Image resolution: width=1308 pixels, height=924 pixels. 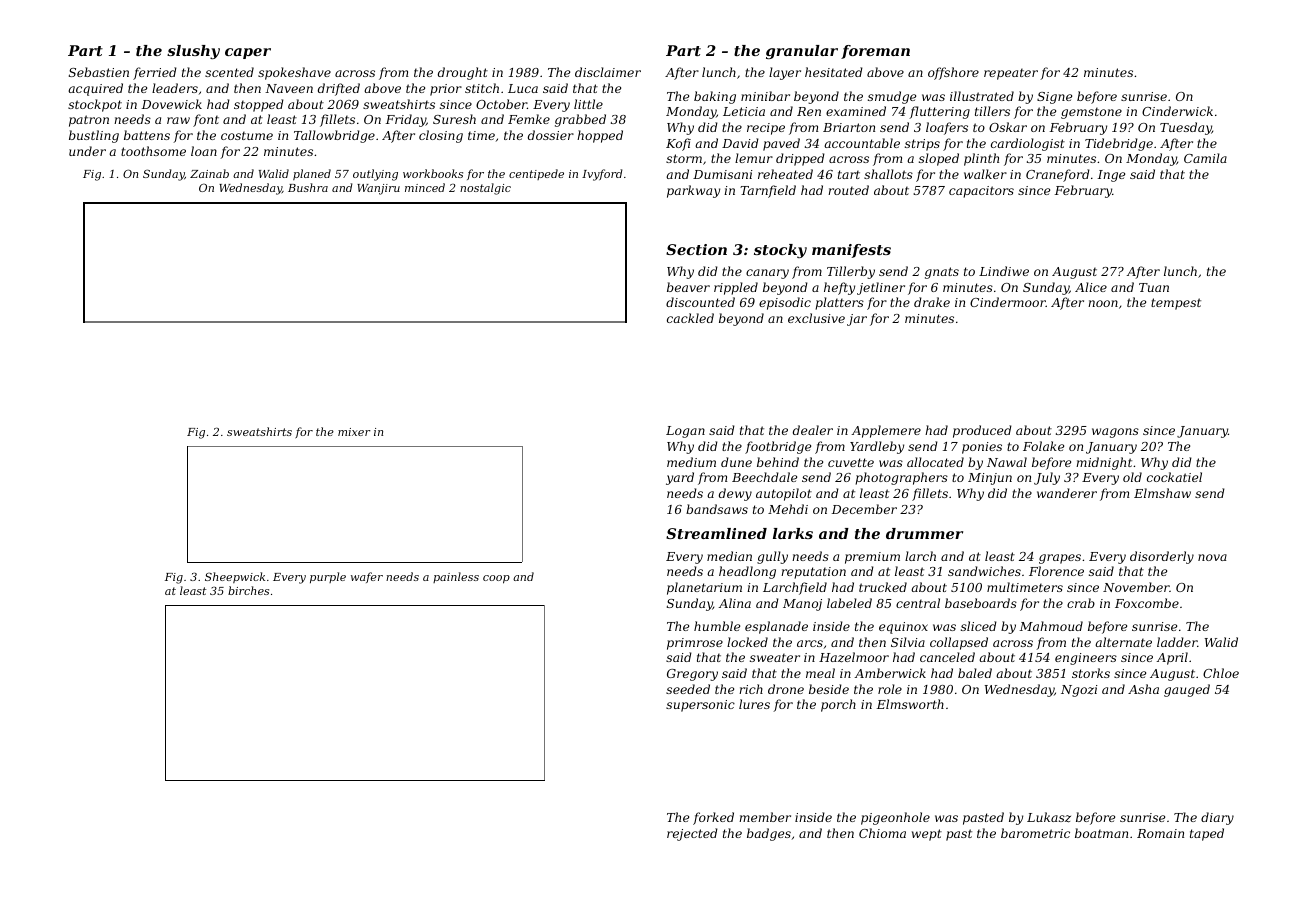 What do you see at coordinates (685, 432) in the screenshot?
I see `Logan` at bounding box center [685, 432].
